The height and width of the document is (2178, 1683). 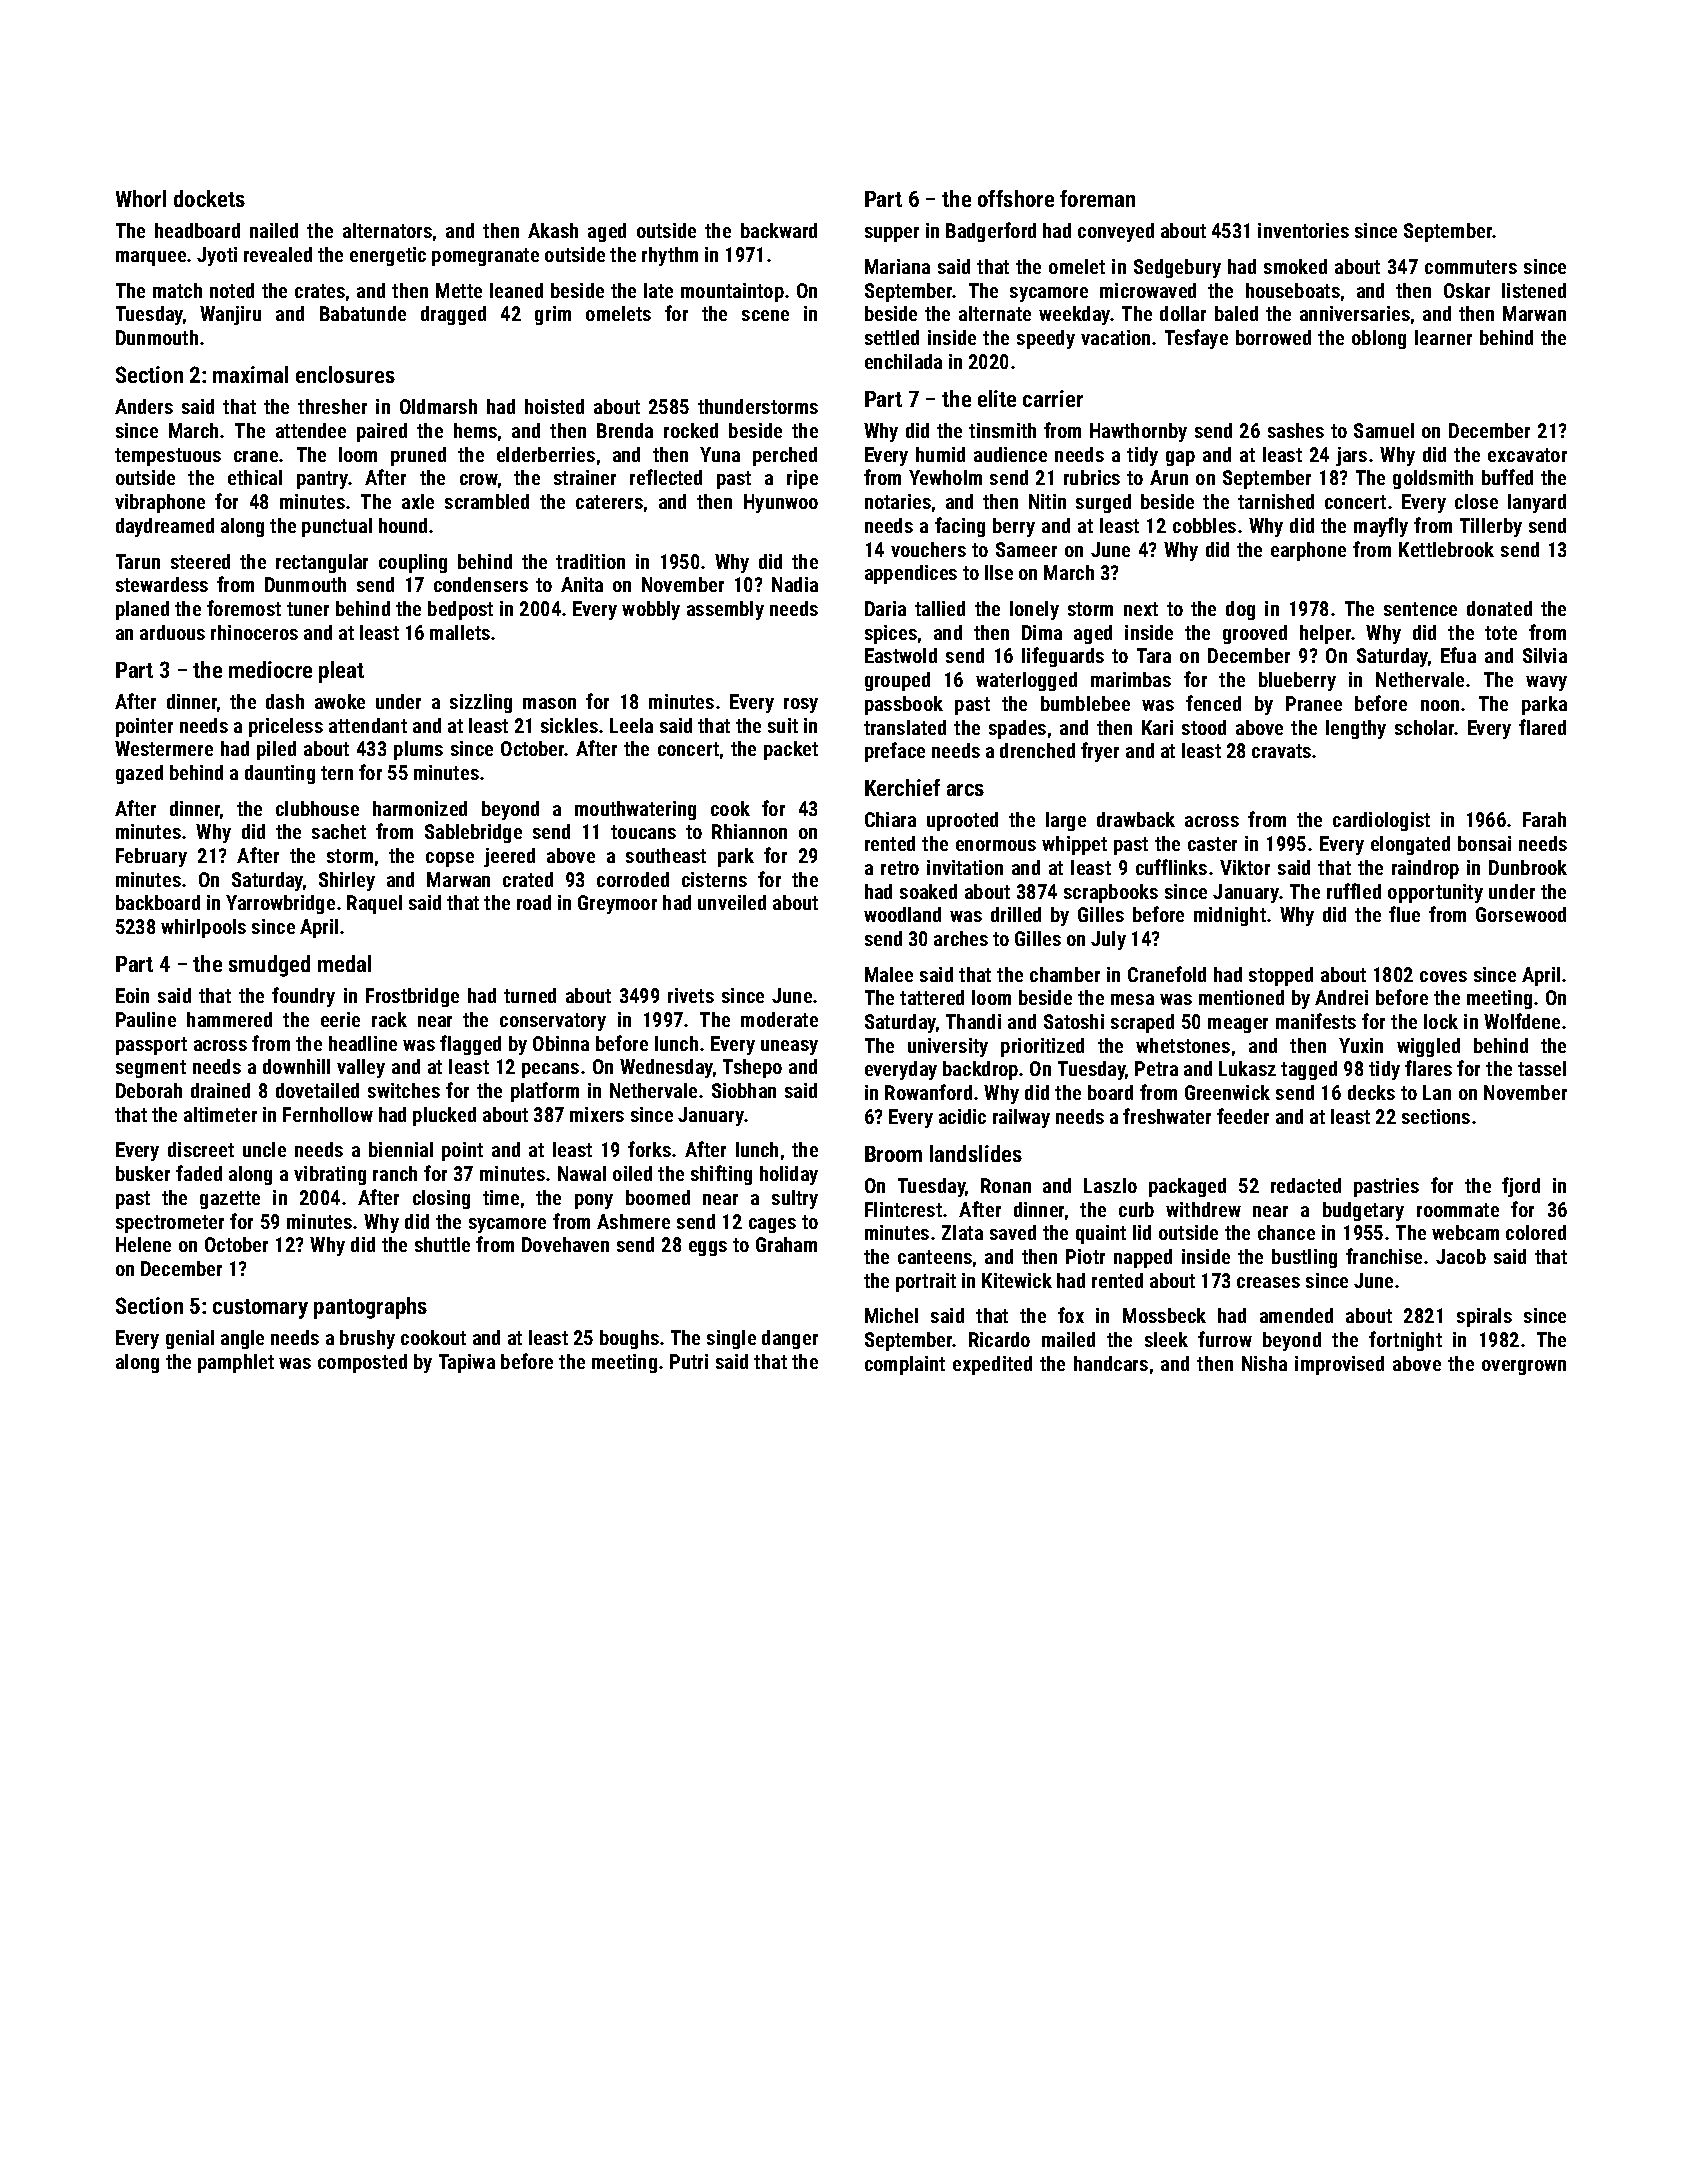 I want to click on notaries, so click(x=898, y=501).
